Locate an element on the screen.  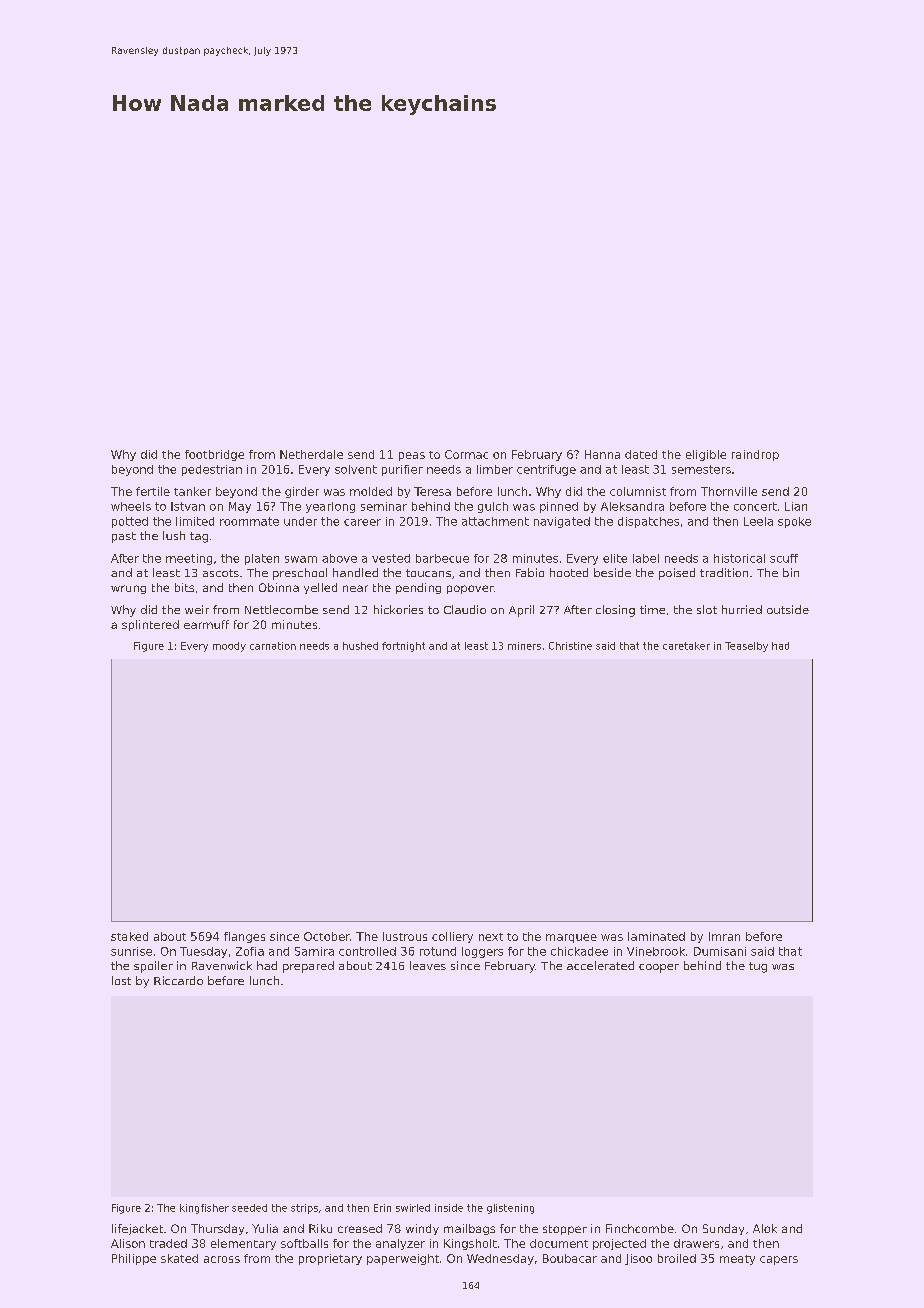
pedestrian is located at coordinates (212, 470).
